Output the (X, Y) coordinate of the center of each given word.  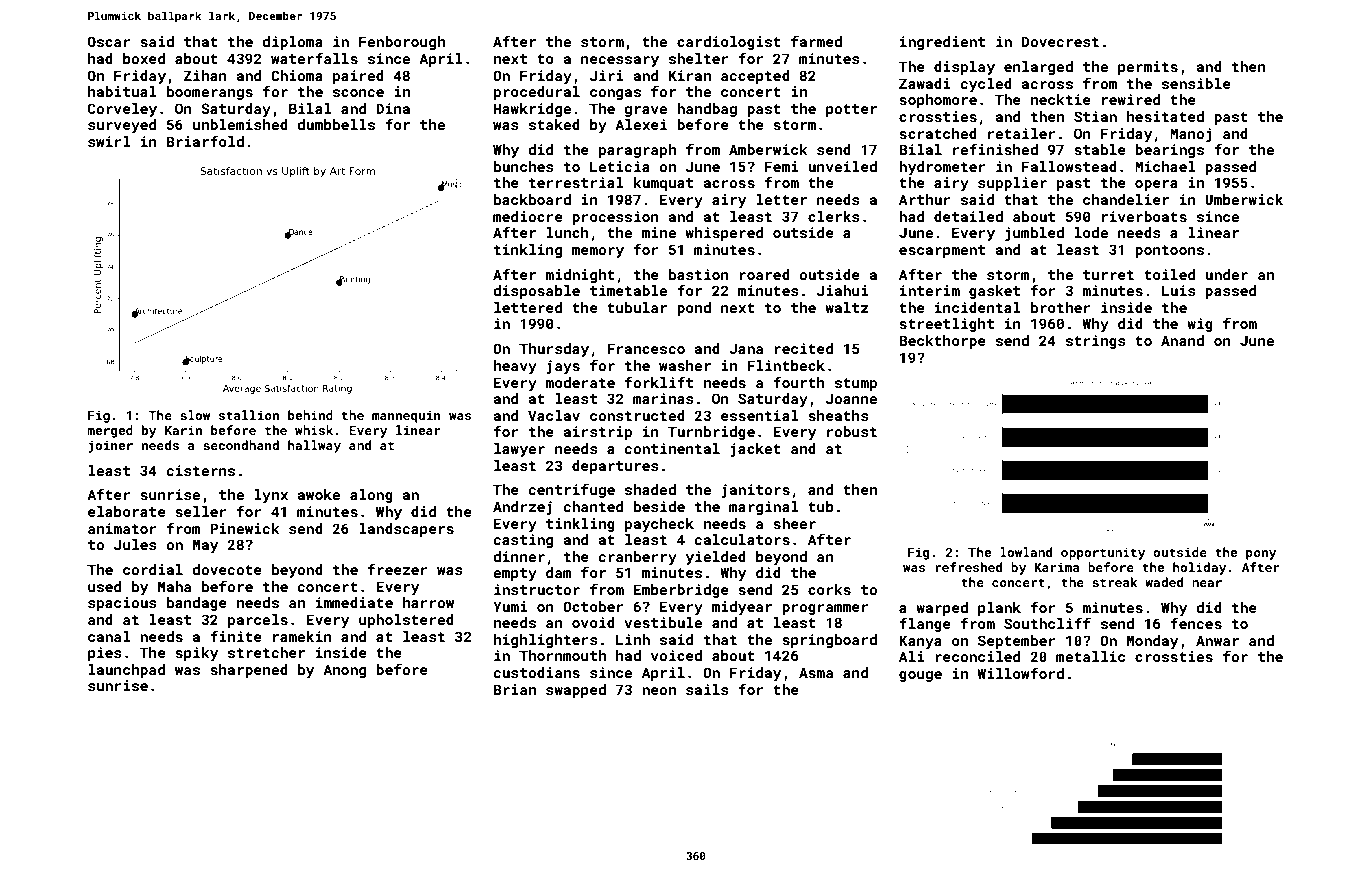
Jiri (606, 75)
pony (1261, 555)
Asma (816, 672)
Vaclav (554, 415)
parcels (258, 621)
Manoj (1190, 135)
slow (195, 415)
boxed (144, 58)
